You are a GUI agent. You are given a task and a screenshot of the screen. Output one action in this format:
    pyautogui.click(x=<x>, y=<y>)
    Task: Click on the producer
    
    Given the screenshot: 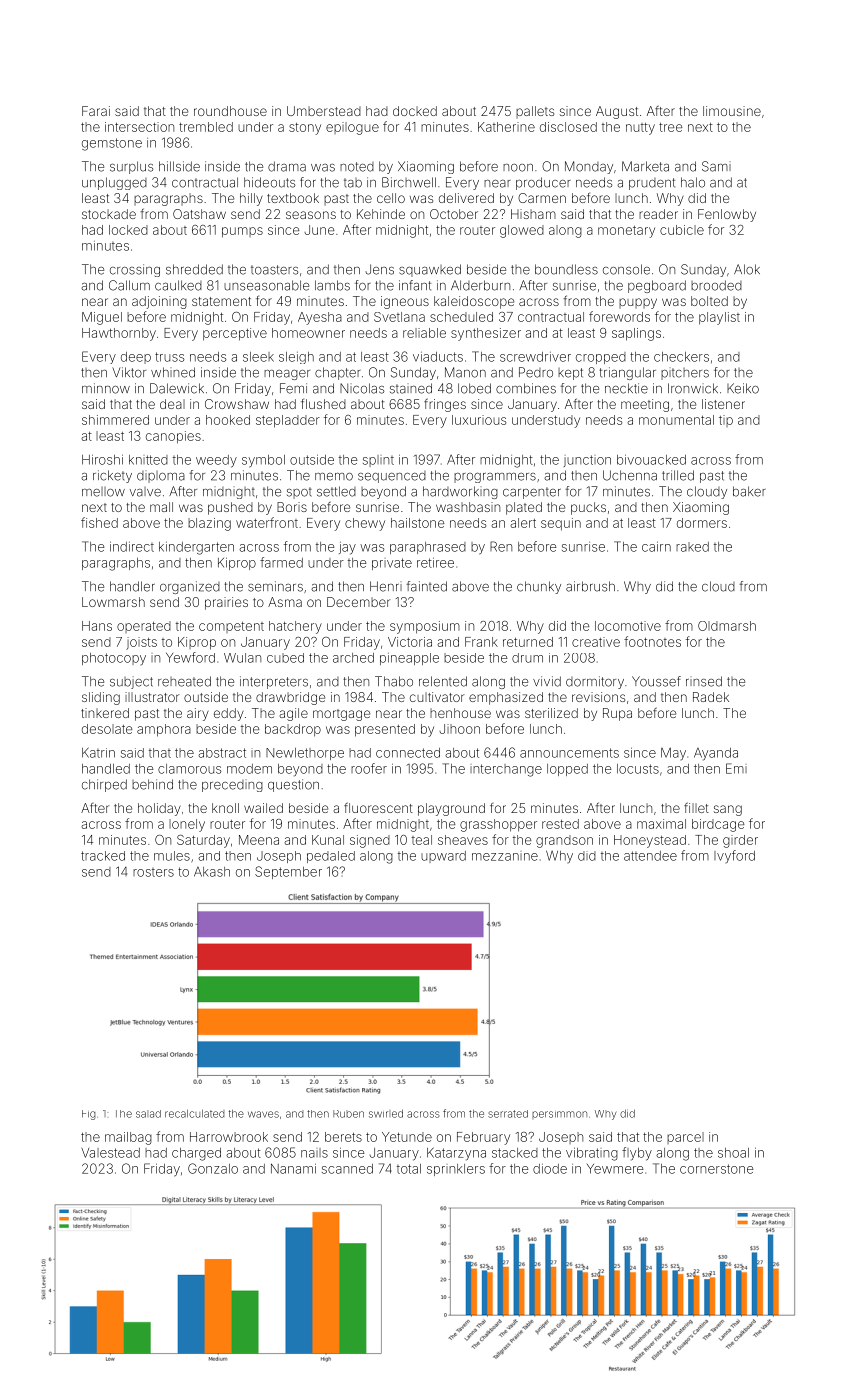 What is the action you would take?
    pyautogui.click(x=543, y=183)
